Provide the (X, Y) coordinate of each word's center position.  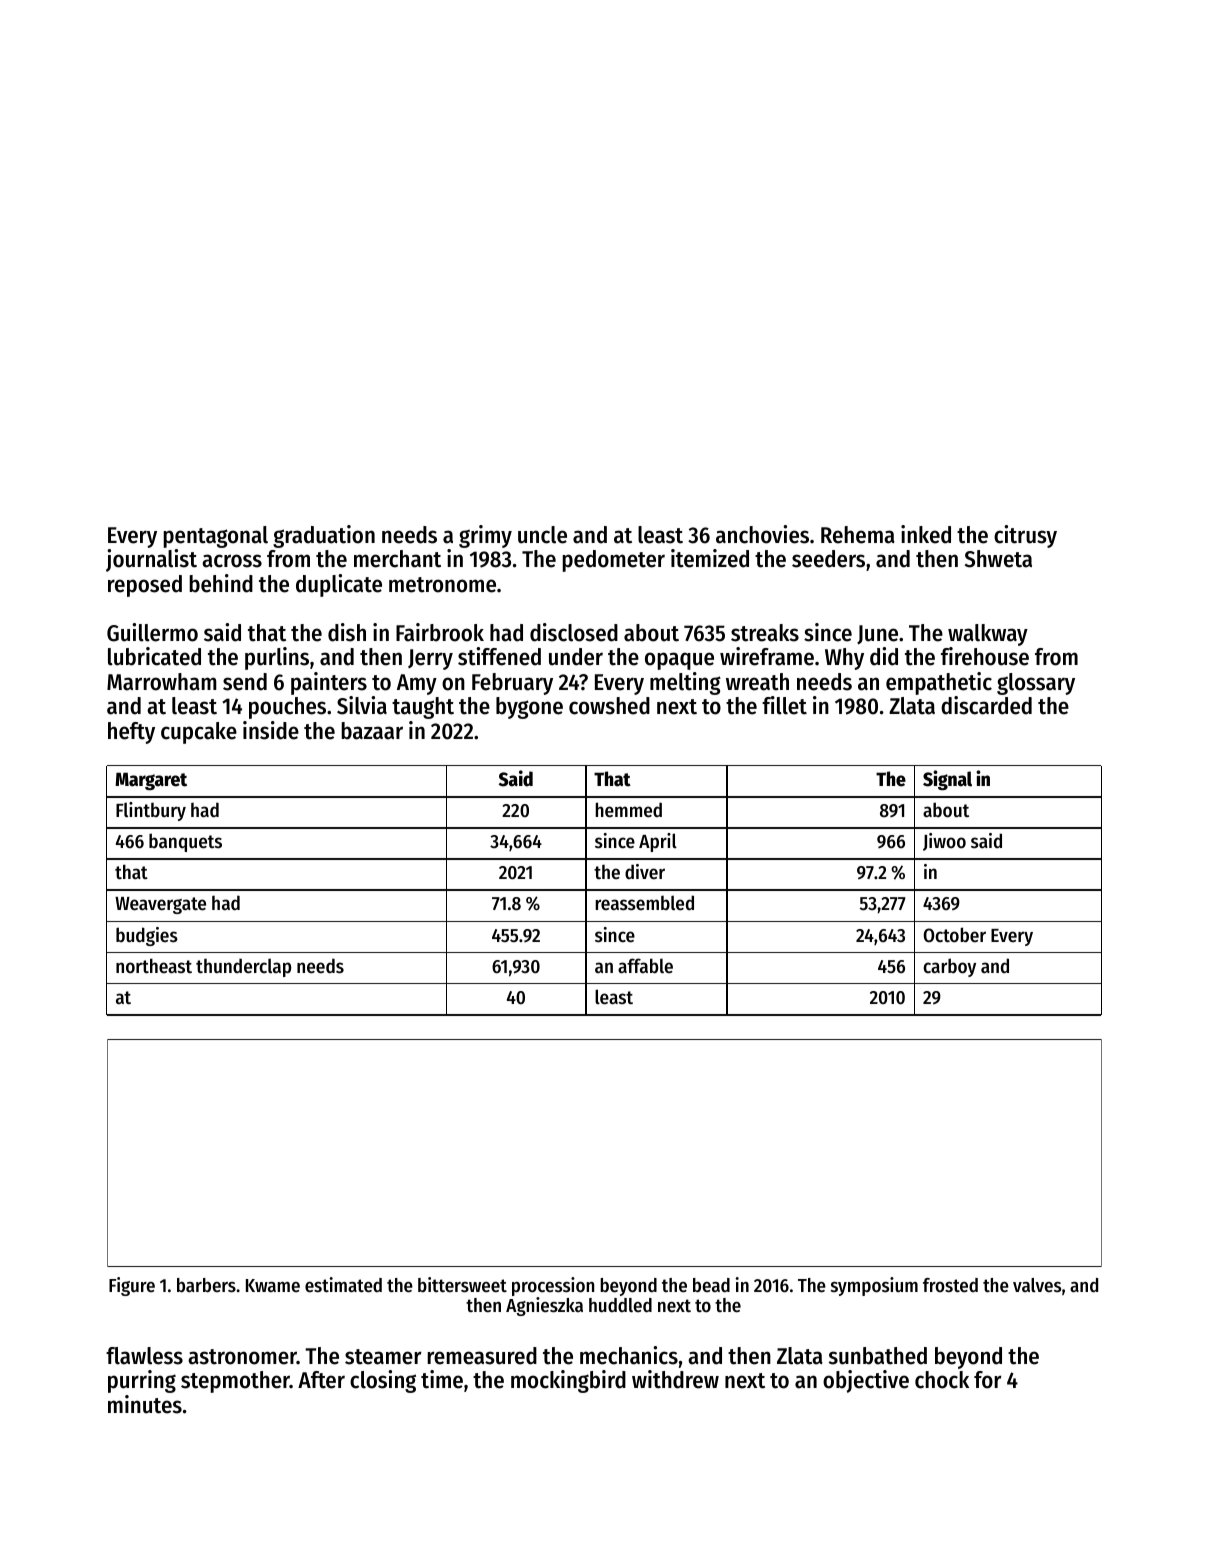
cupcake (199, 733)
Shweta (998, 559)
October (954, 935)
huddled (620, 1305)
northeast (154, 966)
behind (221, 583)
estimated (343, 1285)
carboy (949, 967)
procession (553, 1286)
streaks (765, 633)
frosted (950, 1285)
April (658, 842)
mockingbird (568, 1381)
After (321, 1380)
